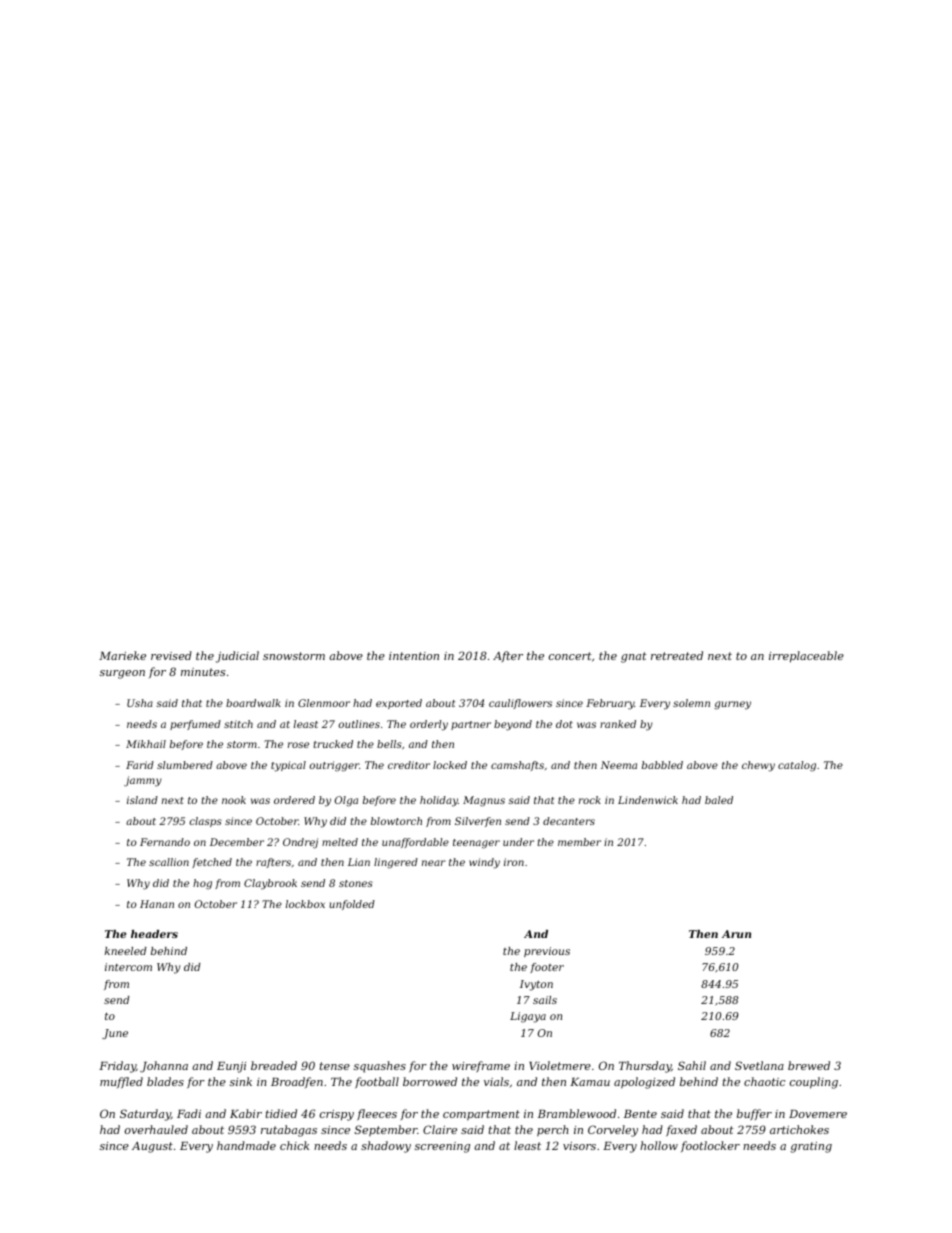 The width and height of the image is (952, 1233). What do you see at coordinates (115, 1034) in the image?
I see `June` at bounding box center [115, 1034].
